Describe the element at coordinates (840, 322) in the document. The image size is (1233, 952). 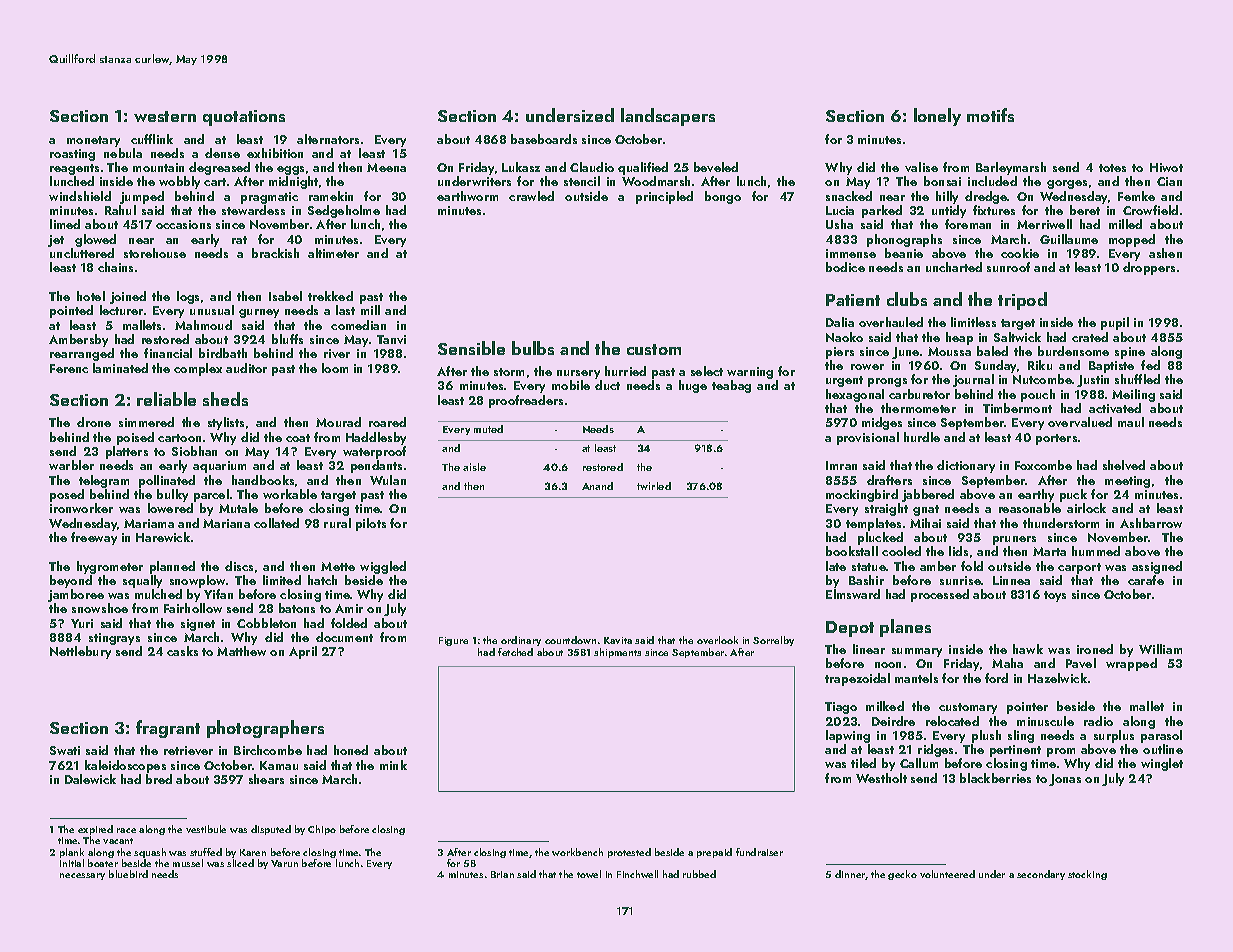
I see `Dalia` at that location.
